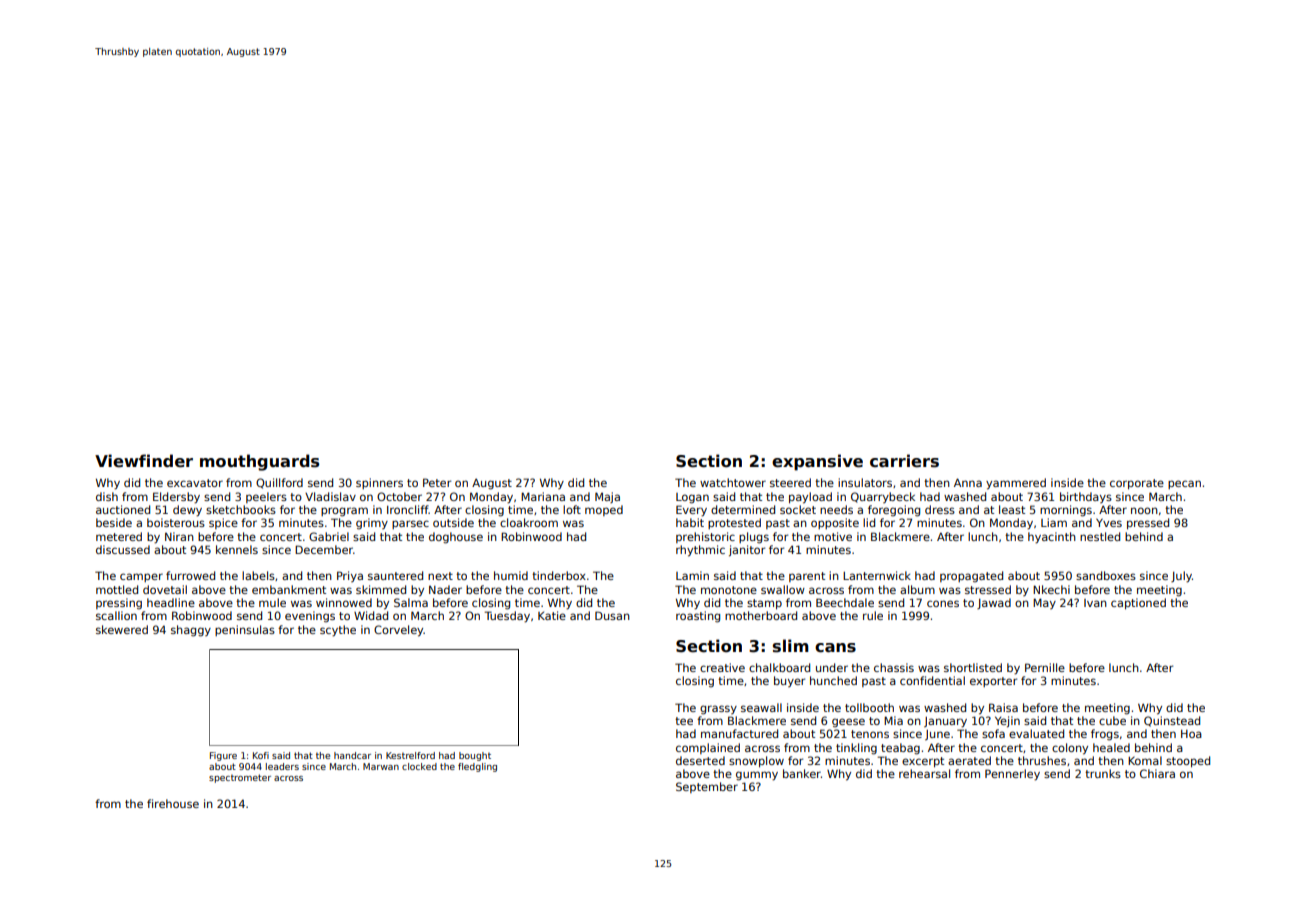 Image resolution: width=1308 pixels, height=924 pixels. What do you see at coordinates (282, 766) in the screenshot?
I see `leaders` at bounding box center [282, 766].
